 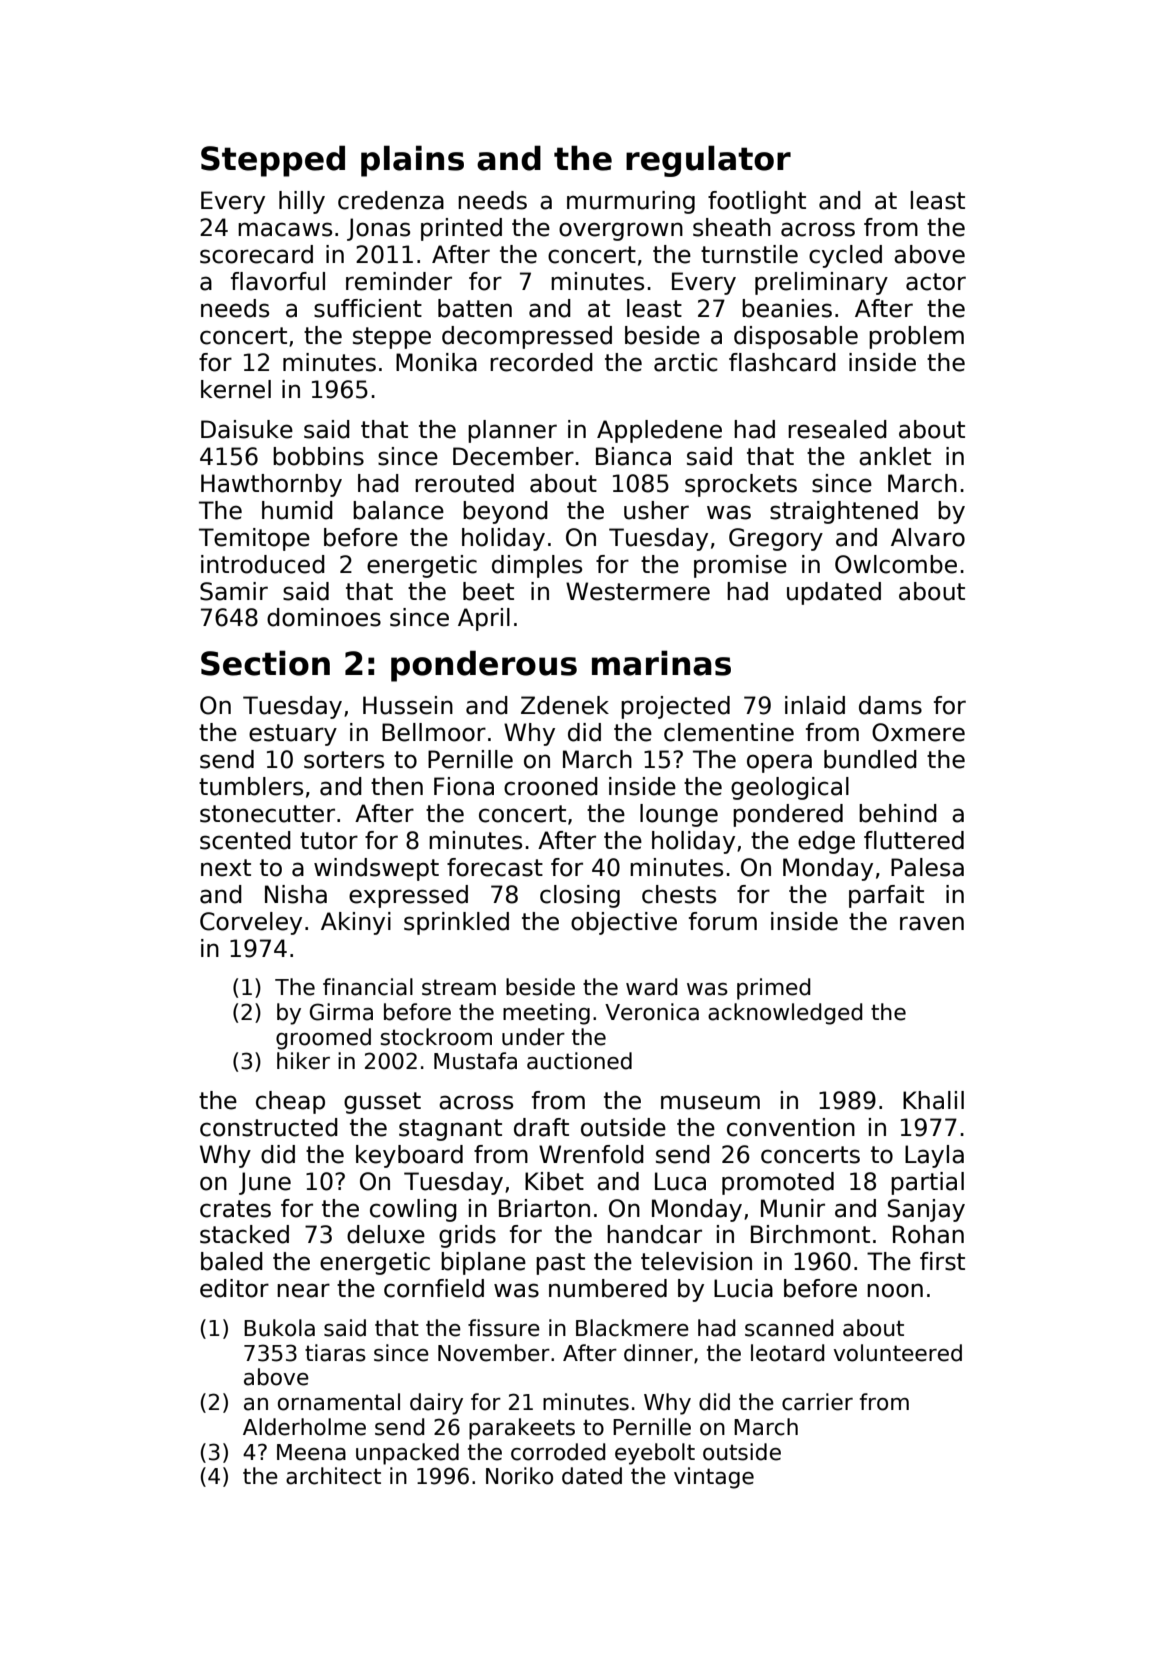 What do you see at coordinates (378, 229) in the document?
I see `Jonas` at bounding box center [378, 229].
